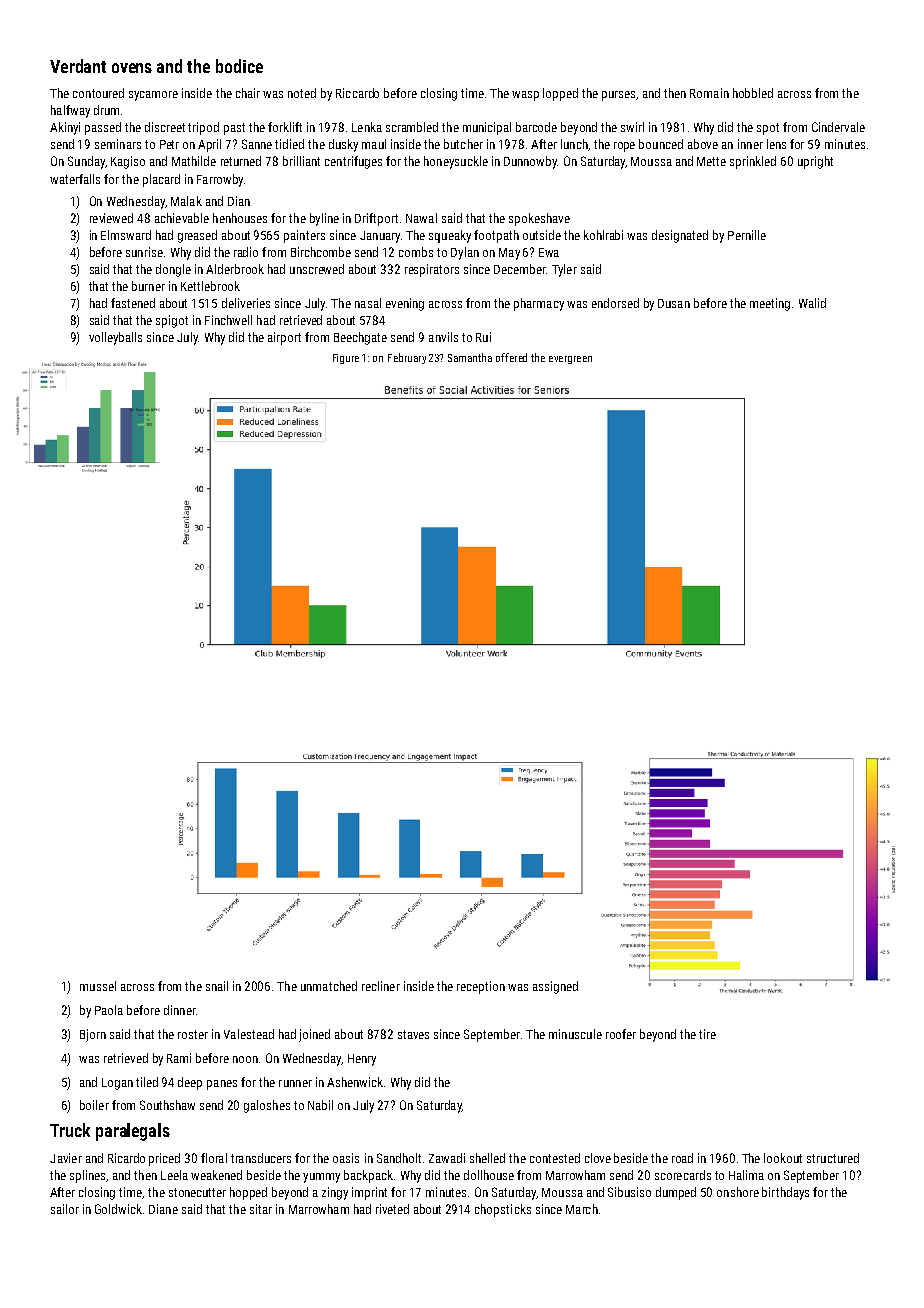 This image has height=1308, width=924. Describe the element at coordinates (98, 986) in the image. I see `mussel` at that location.
